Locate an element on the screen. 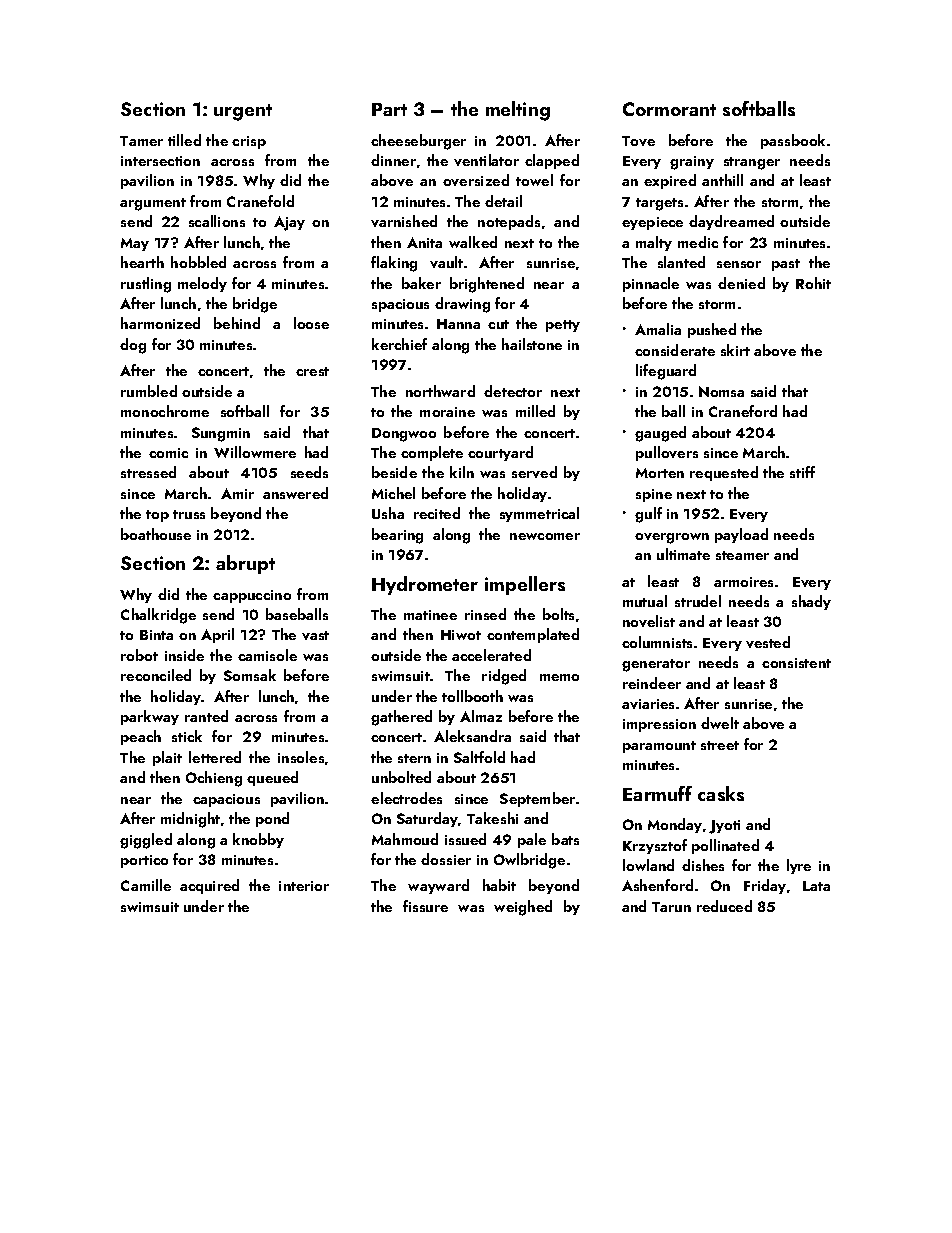  ventilator is located at coordinates (486, 160).
